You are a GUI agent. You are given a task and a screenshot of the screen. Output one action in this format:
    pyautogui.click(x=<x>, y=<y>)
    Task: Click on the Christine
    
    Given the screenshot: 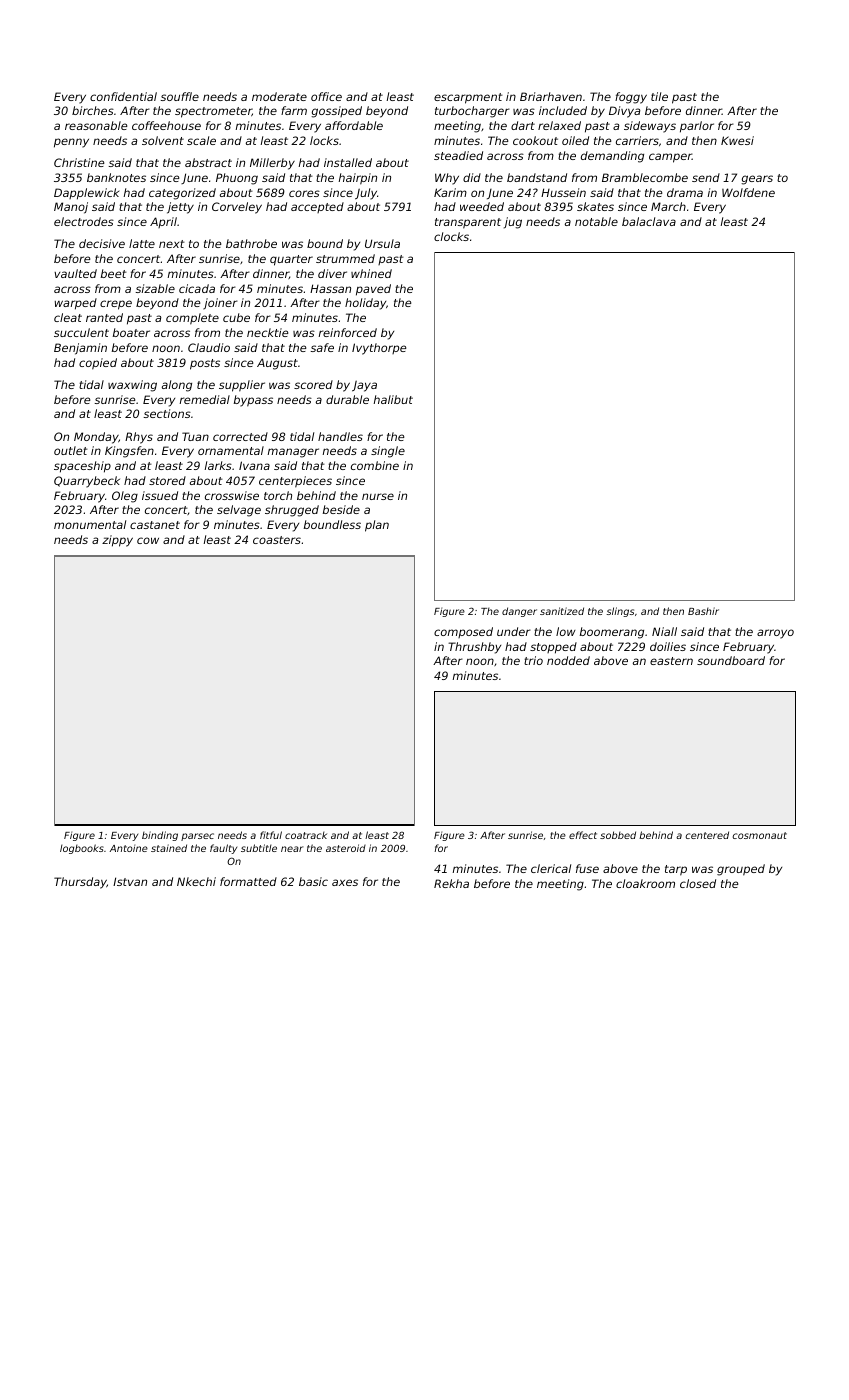 What is the action you would take?
    pyautogui.click(x=79, y=162)
